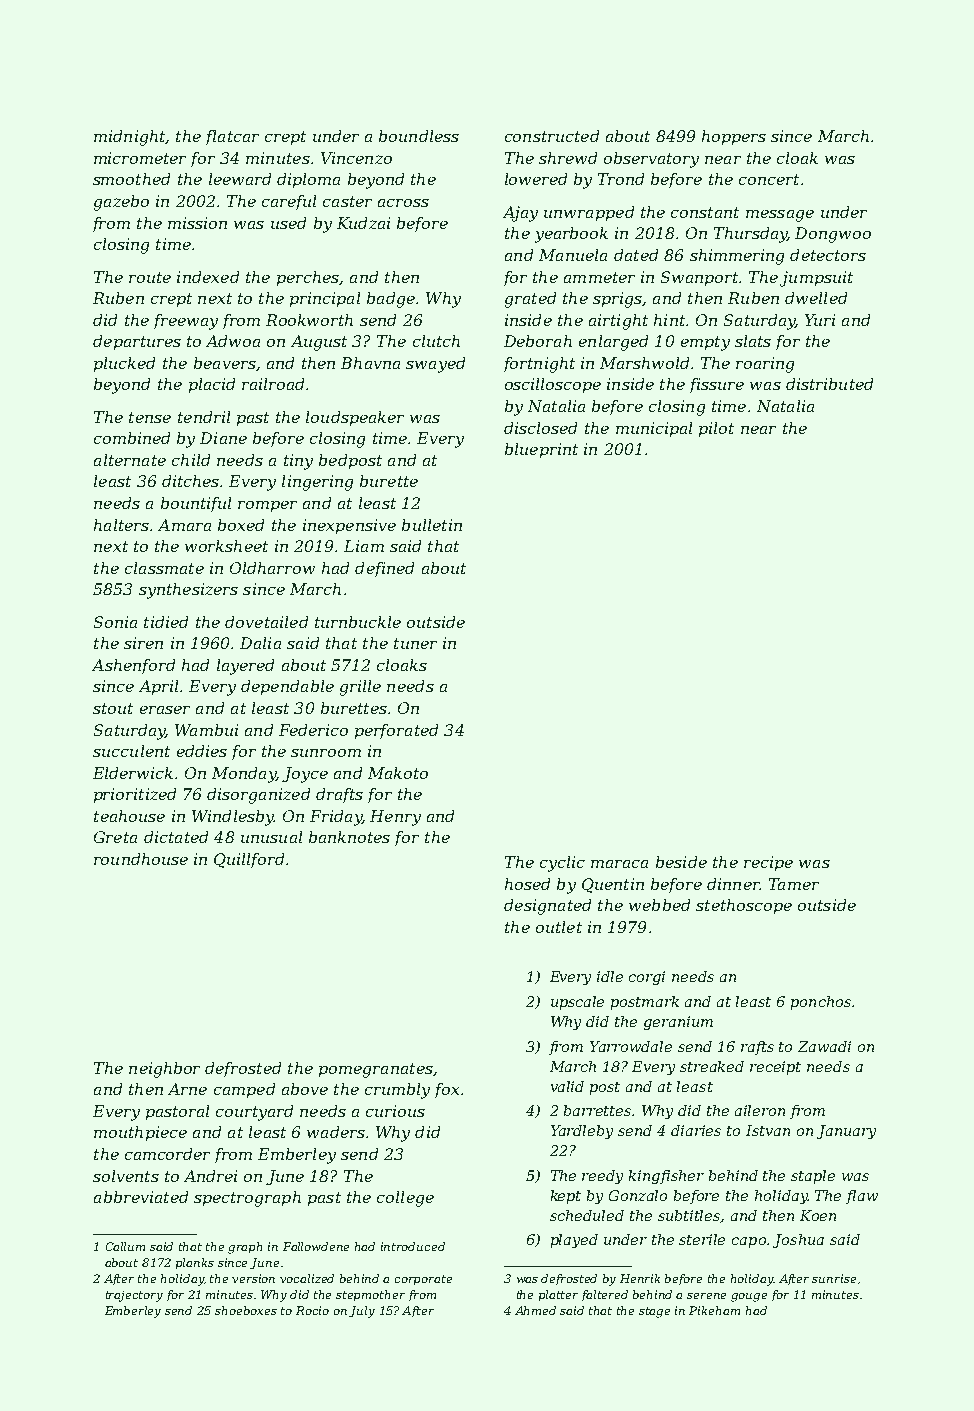 The height and width of the screenshot is (1411, 974). What do you see at coordinates (824, 1046) in the screenshot?
I see `Zawadi` at bounding box center [824, 1046].
